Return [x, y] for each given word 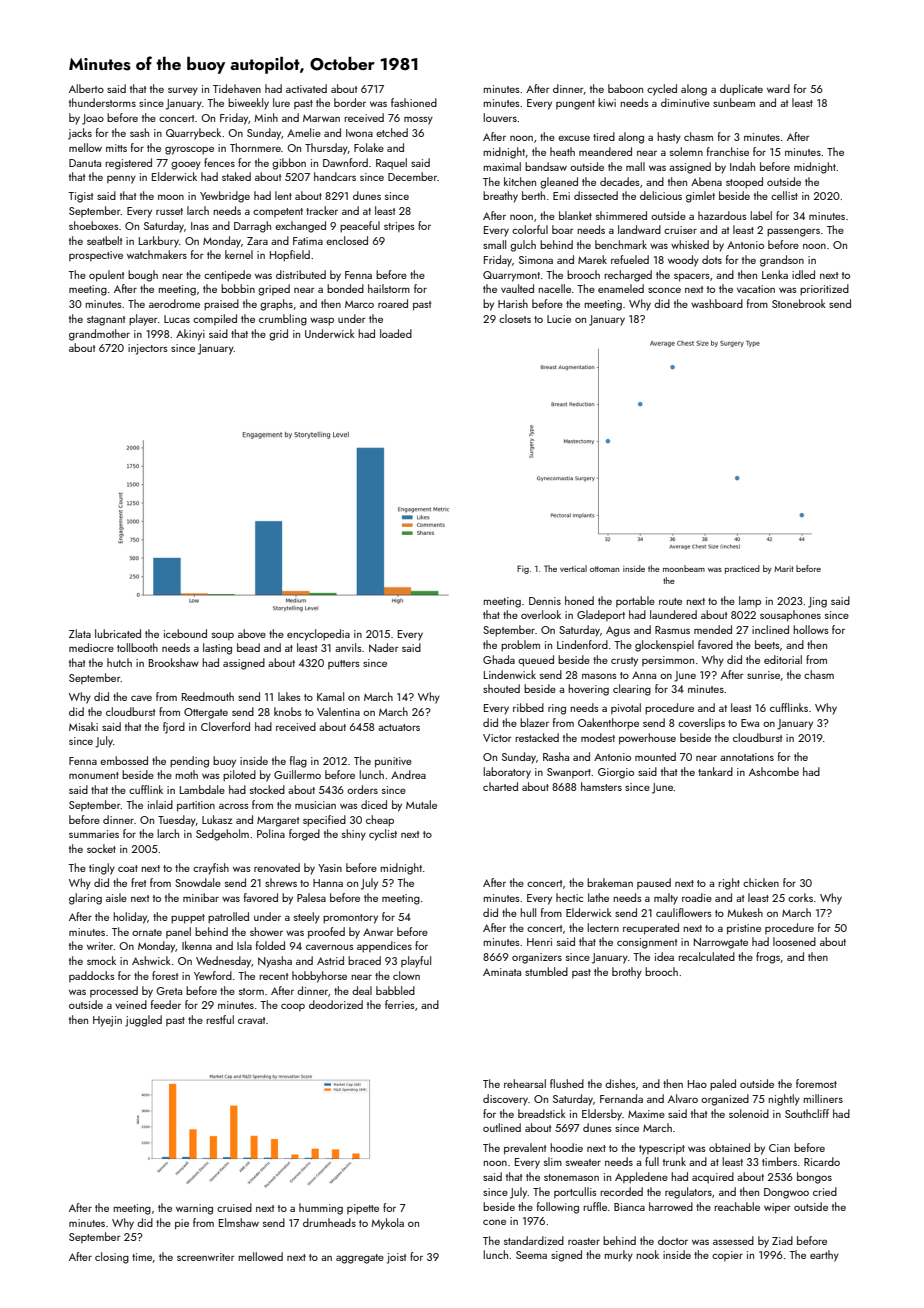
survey [183, 92]
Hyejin [107, 1021]
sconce [664, 290]
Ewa [750, 723]
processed [114, 991]
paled [723, 1085]
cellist [784, 195]
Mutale [421, 804]
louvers [500, 117]
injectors [148, 349]
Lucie [559, 319]
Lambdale [202, 789]
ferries [400, 1004]
